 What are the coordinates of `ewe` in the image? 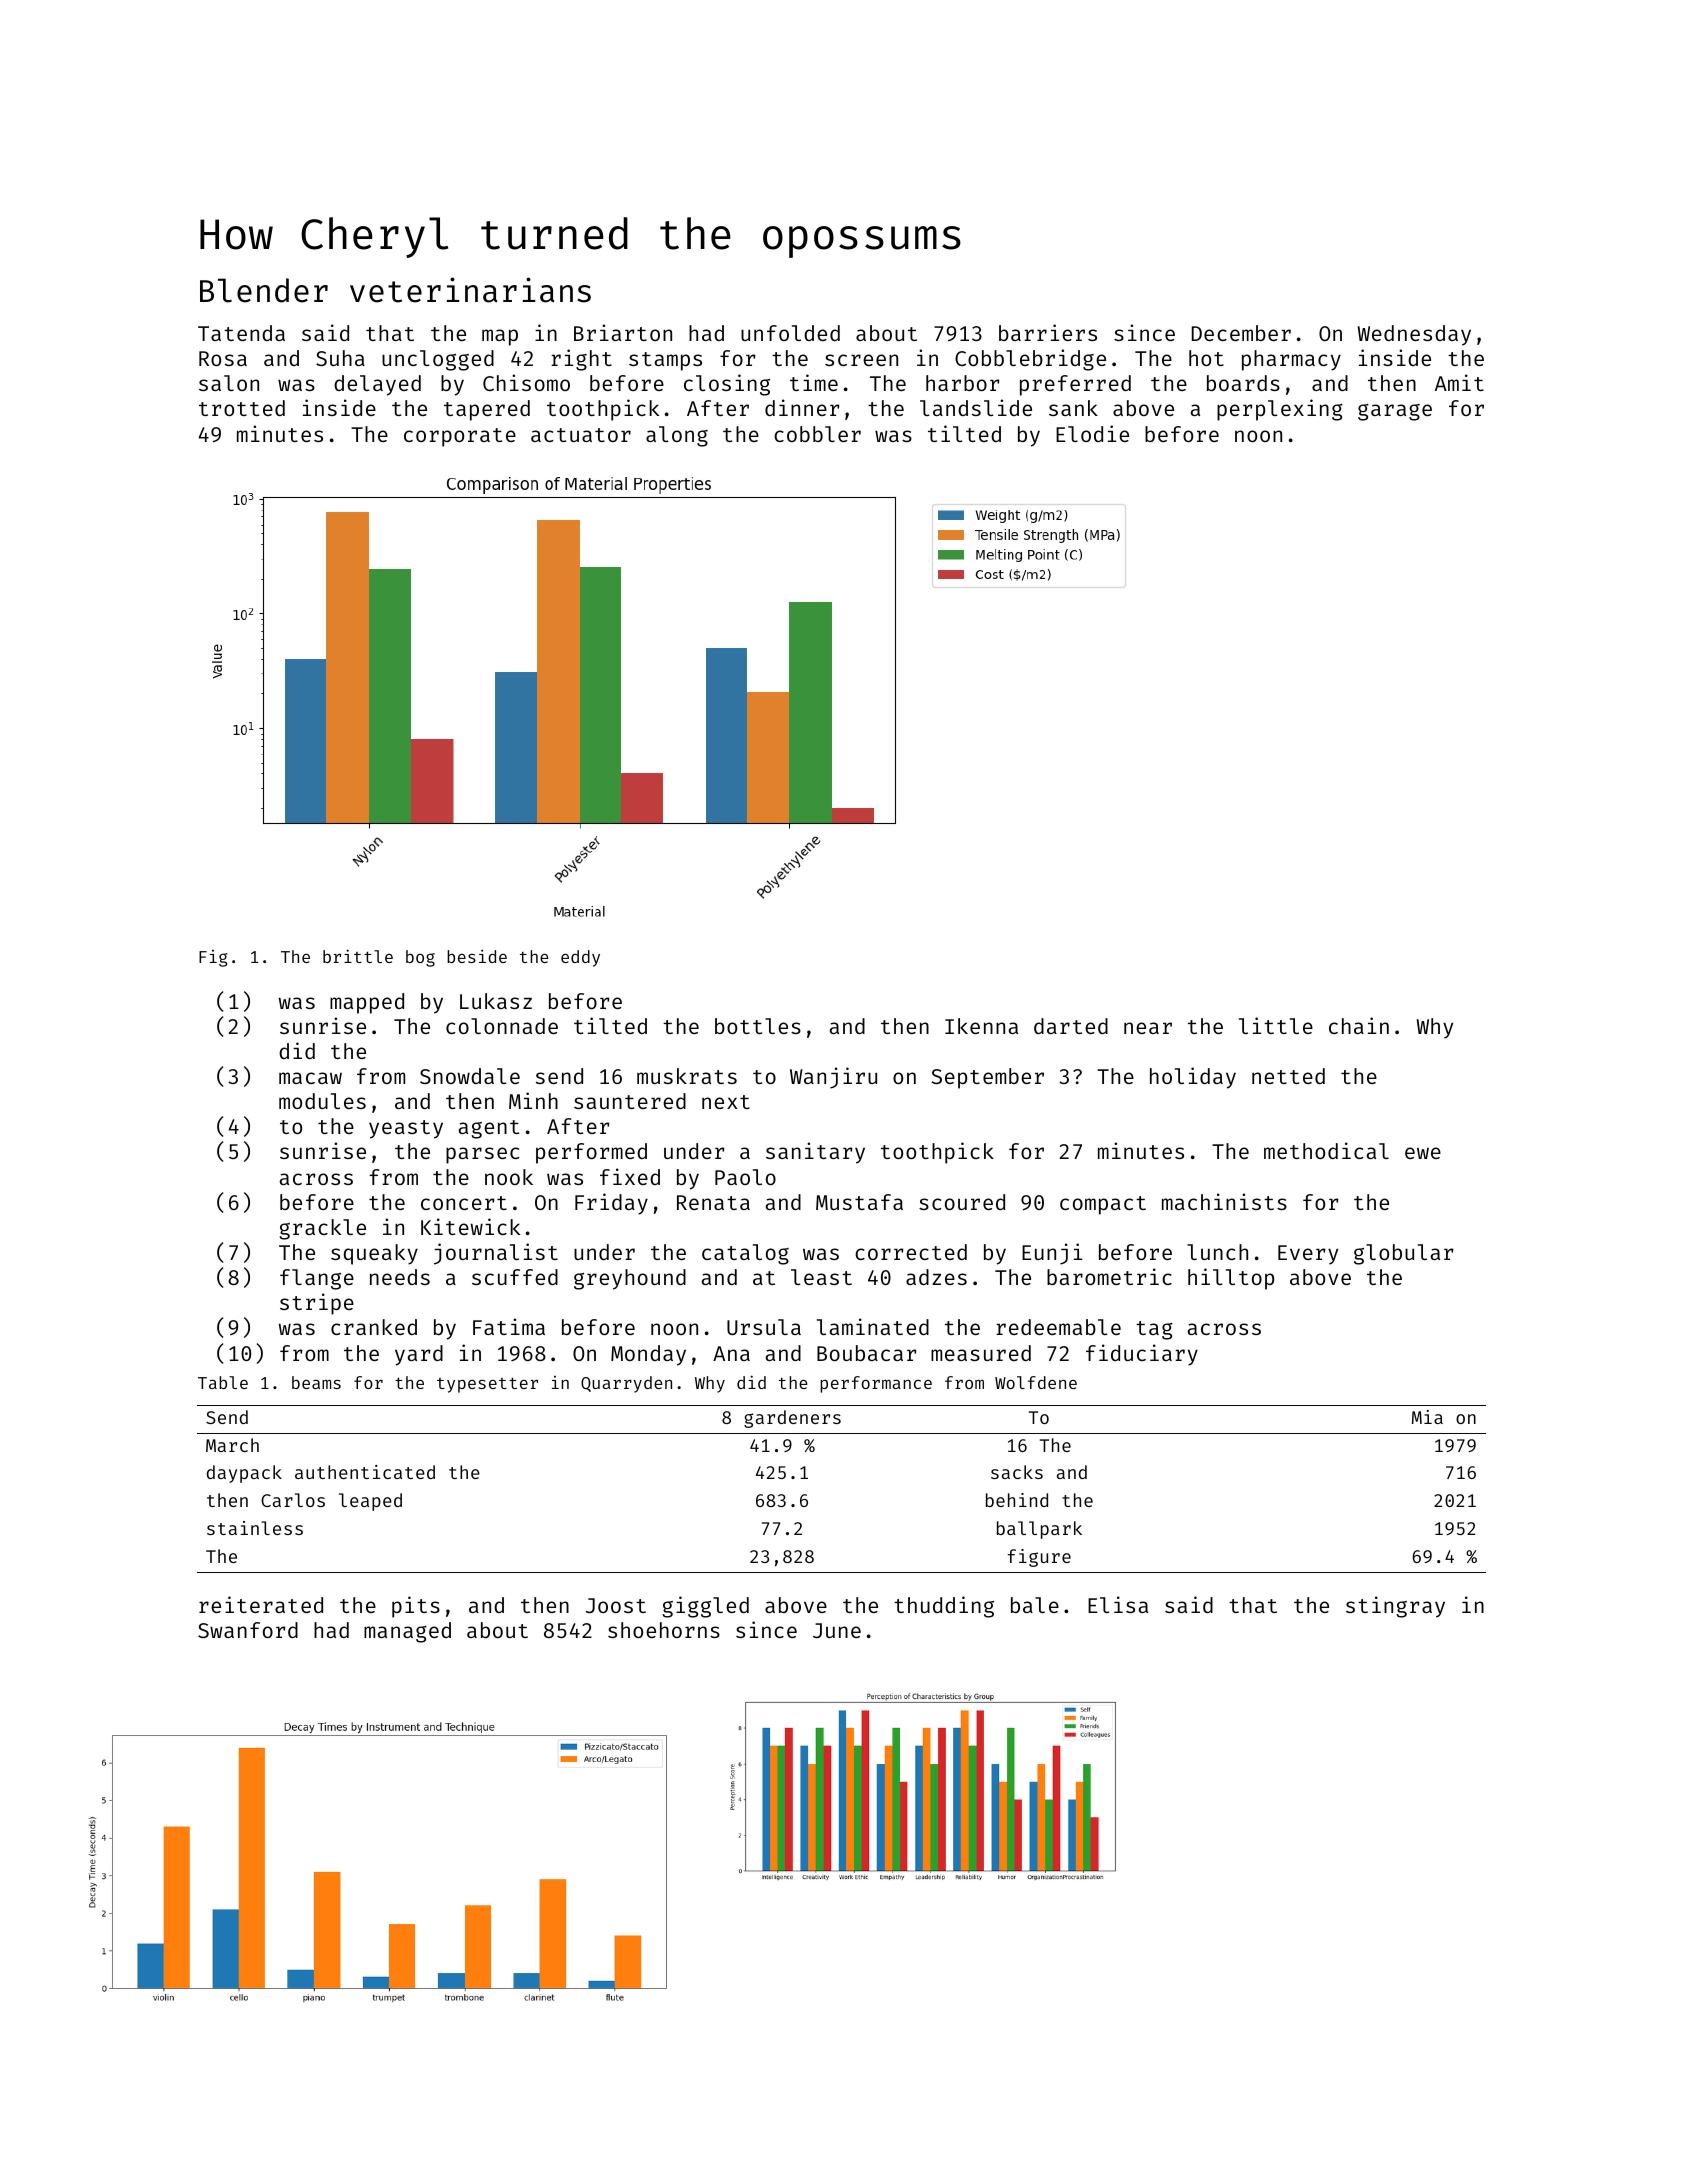 It's located at (1423, 1153).
